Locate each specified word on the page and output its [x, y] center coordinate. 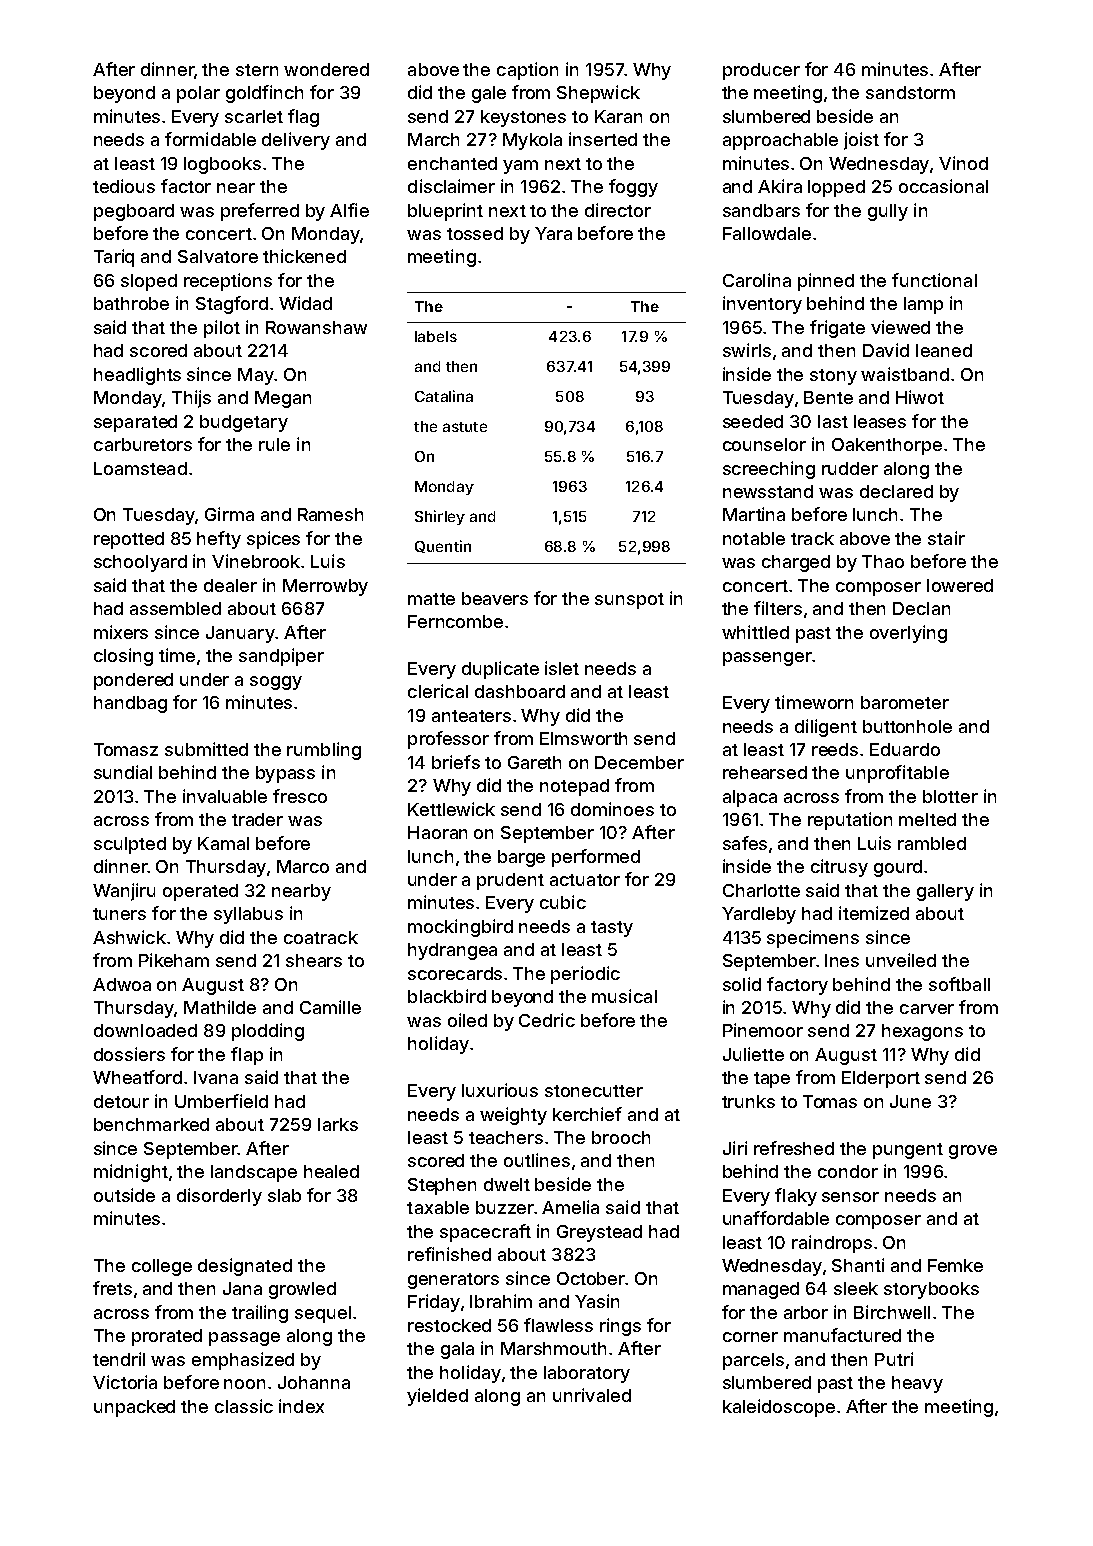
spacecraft [485, 1233]
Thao [883, 561]
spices [273, 540]
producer [761, 71]
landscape [254, 1173]
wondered [326, 69]
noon [244, 1384]
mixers [121, 632]
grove [973, 1152]
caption [527, 71]
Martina [754, 514]
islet [562, 668]
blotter [950, 796]
